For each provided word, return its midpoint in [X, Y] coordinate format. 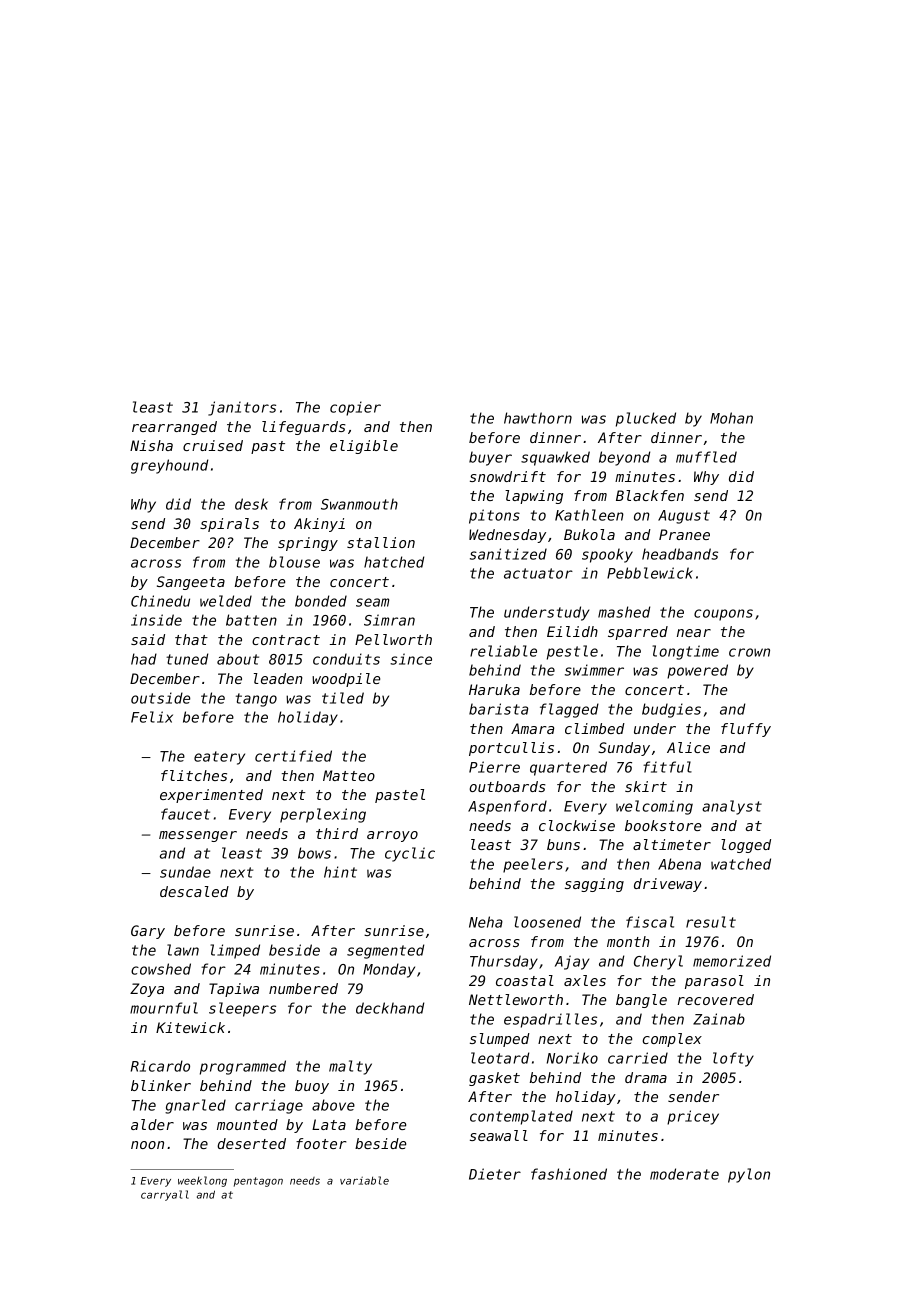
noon [147, 1145]
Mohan [731, 418]
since [411, 659]
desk [251, 504]
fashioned [569, 1174]
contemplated [521, 1117]
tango [256, 700]
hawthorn [538, 418]
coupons [723, 615]
